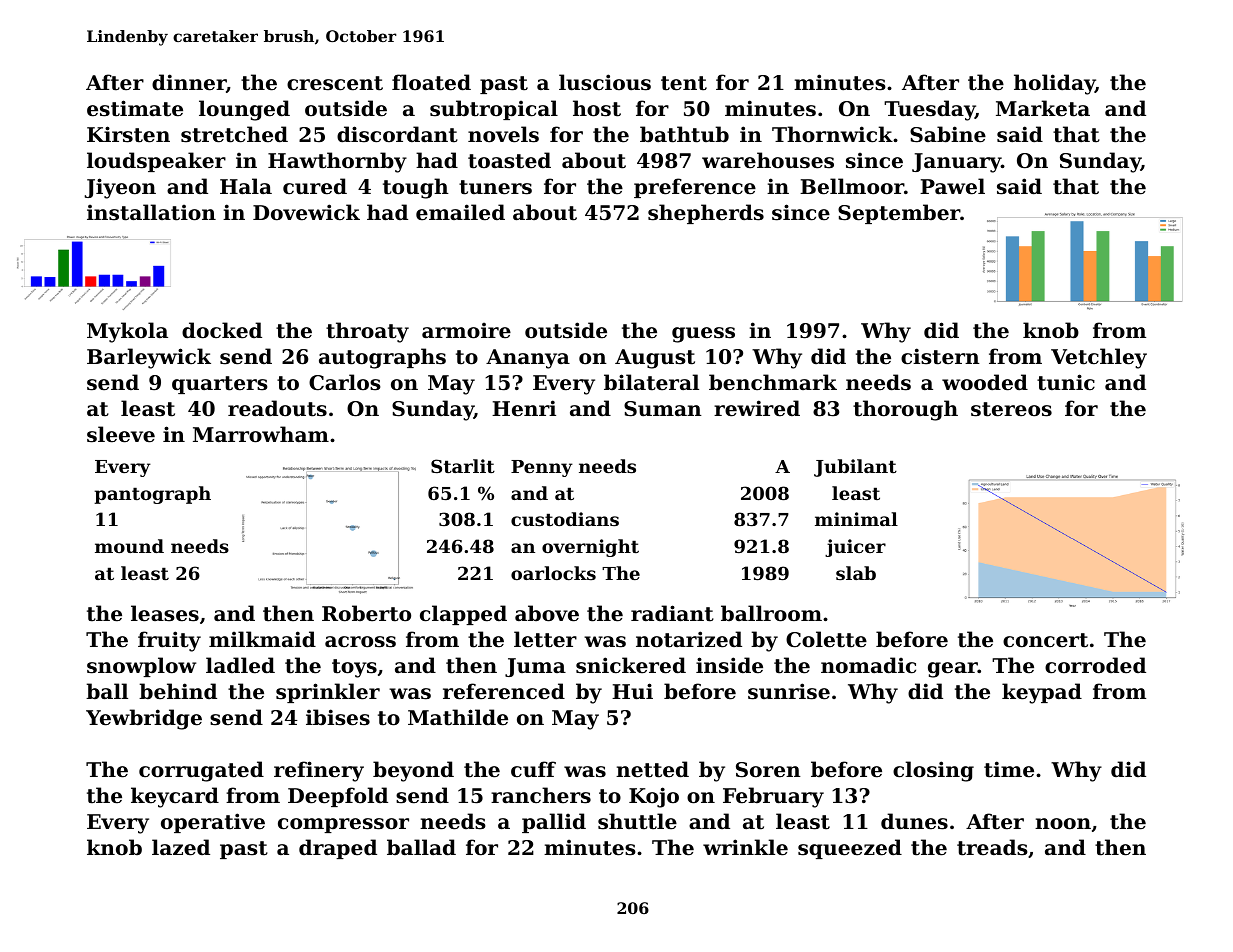 The height and width of the screenshot is (952, 1233). Describe the element at coordinates (856, 573) in the screenshot. I see `slab` at that location.
